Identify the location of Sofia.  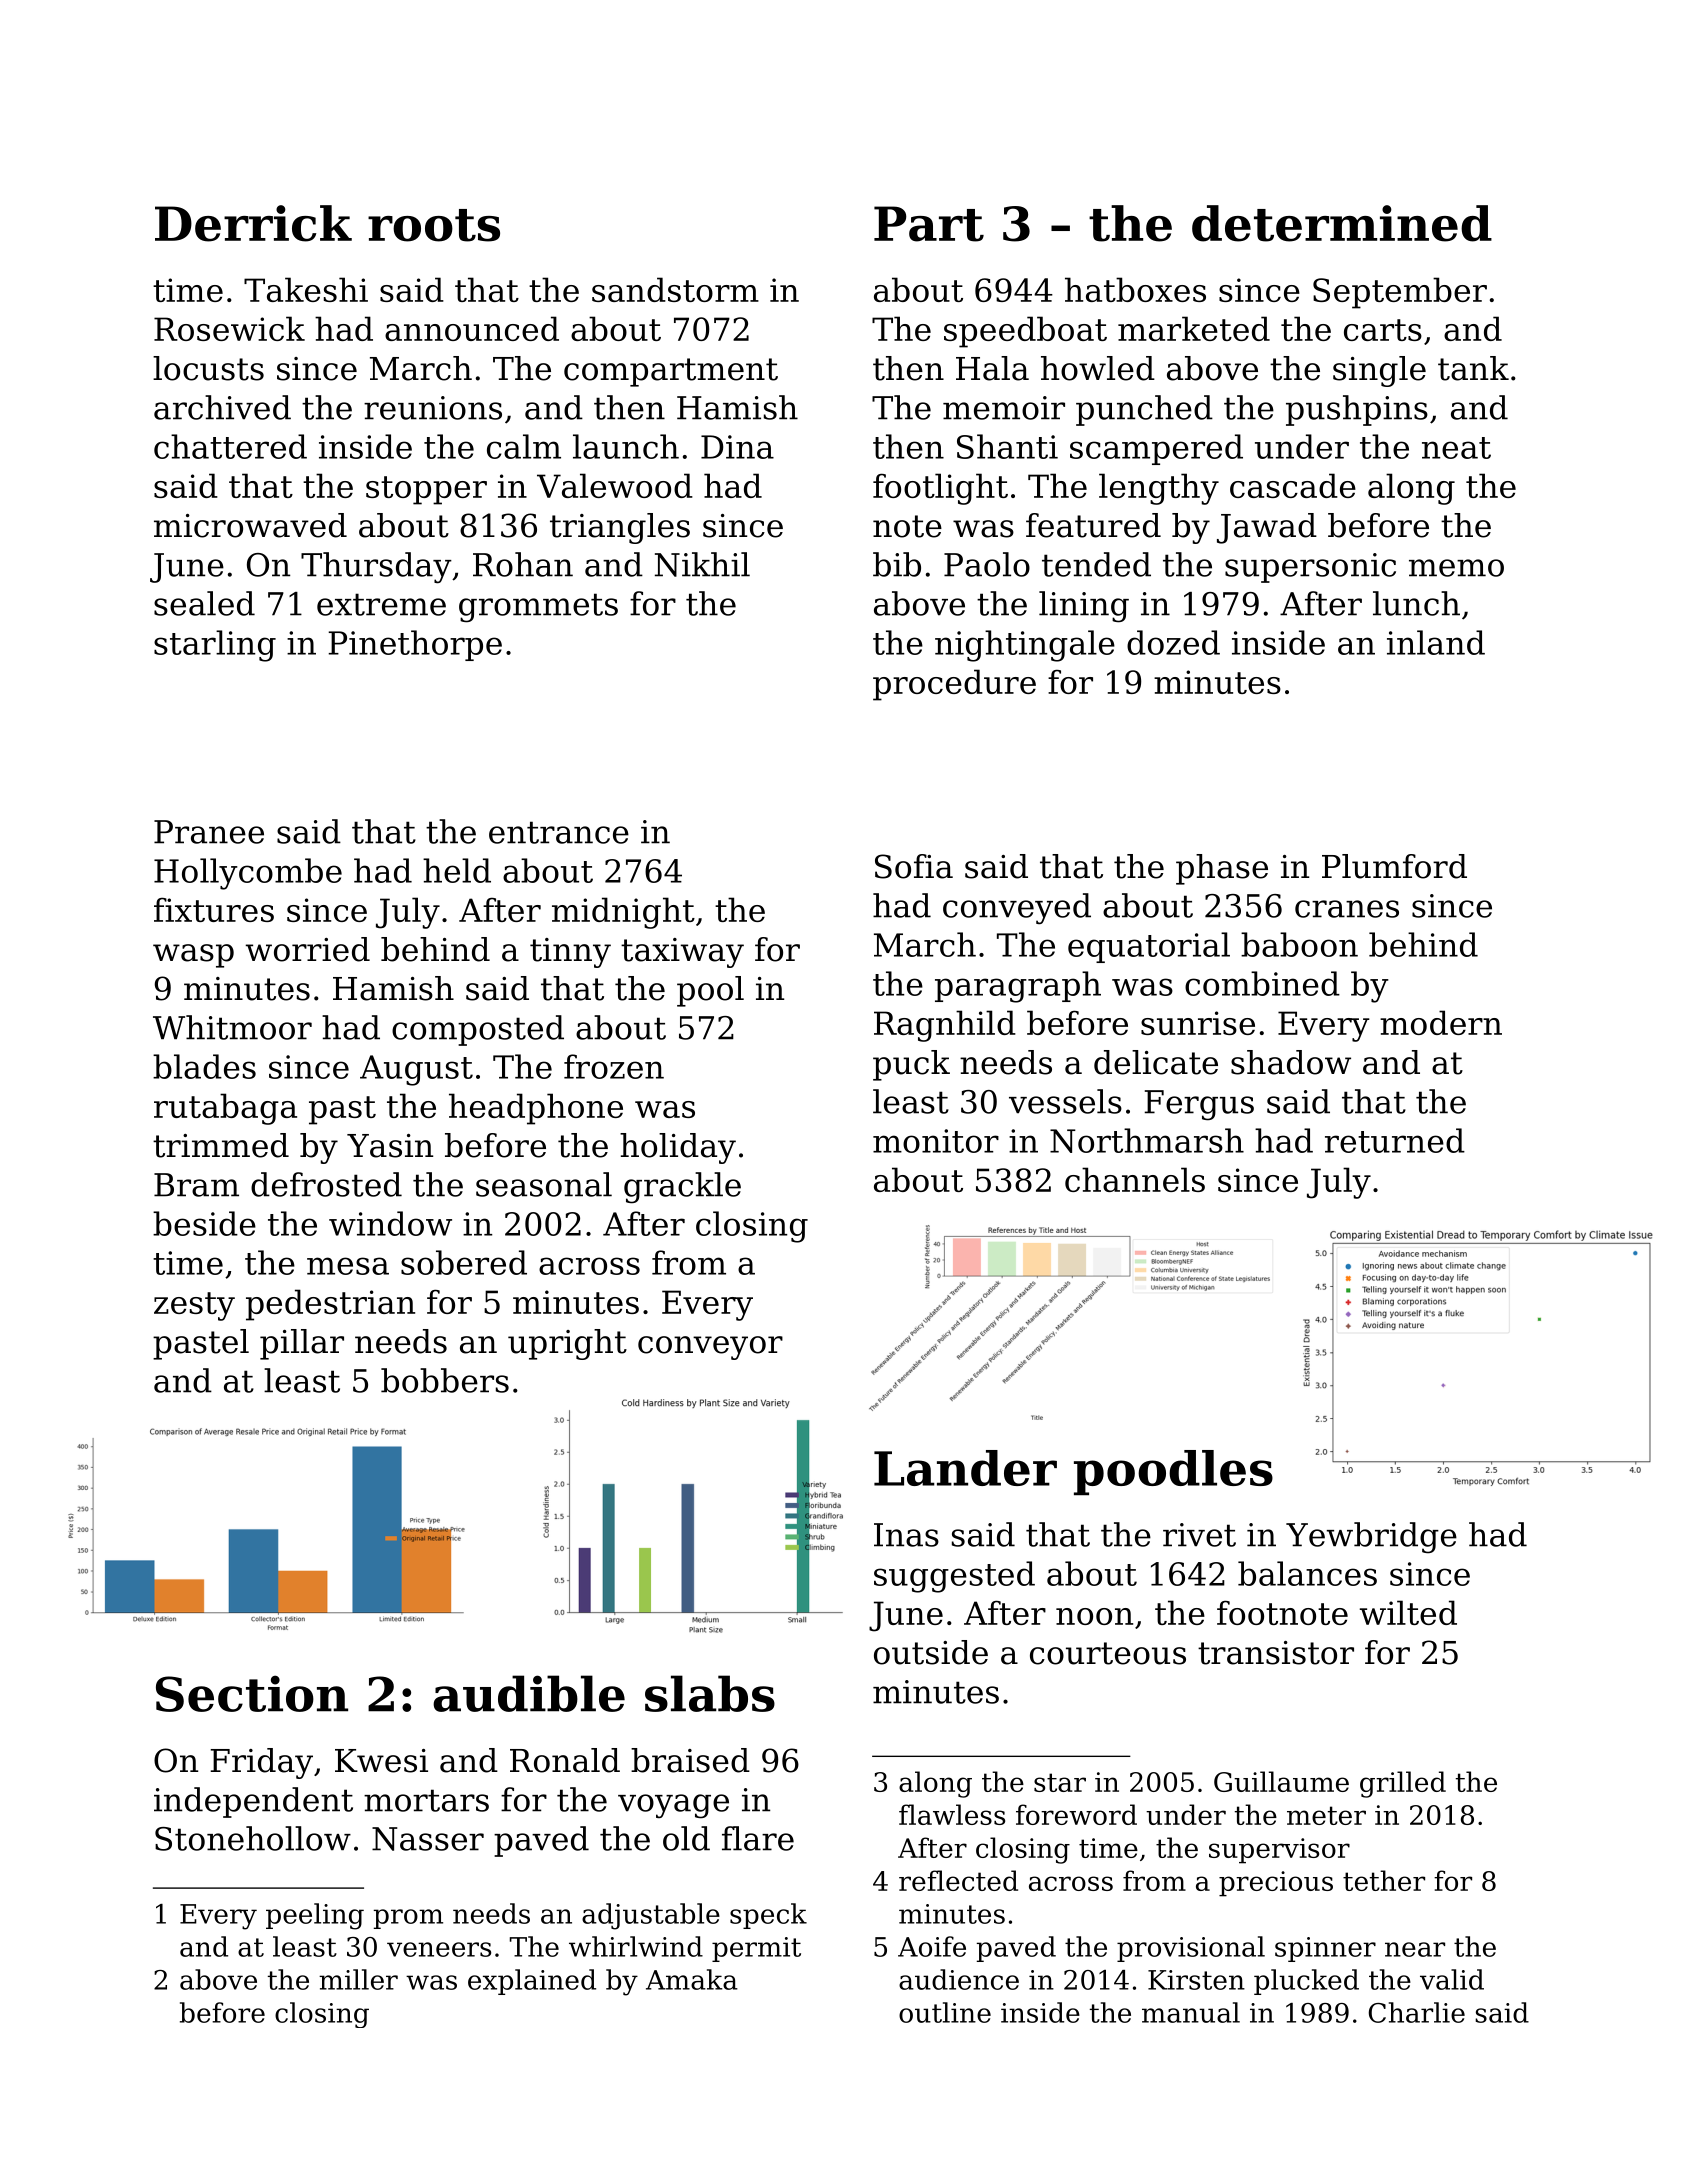
(914, 866).
